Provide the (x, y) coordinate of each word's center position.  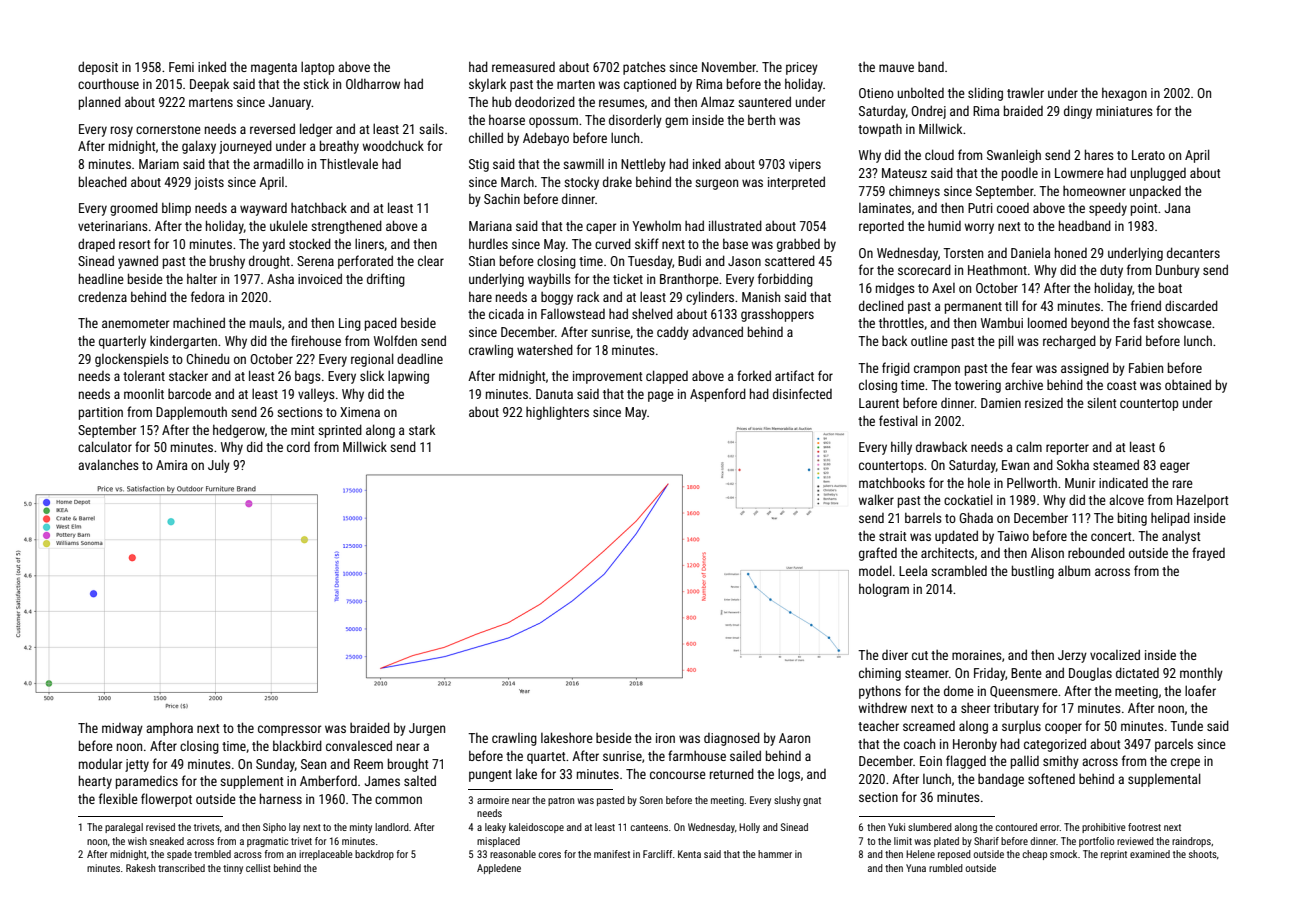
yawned (138, 262)
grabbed (798, 245)
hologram (884, 590)
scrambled (959, 571)
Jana (1177, 208)
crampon (937, 370)
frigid (896, 369)
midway (122, 729)
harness (281, 798)
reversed (272, 128)
